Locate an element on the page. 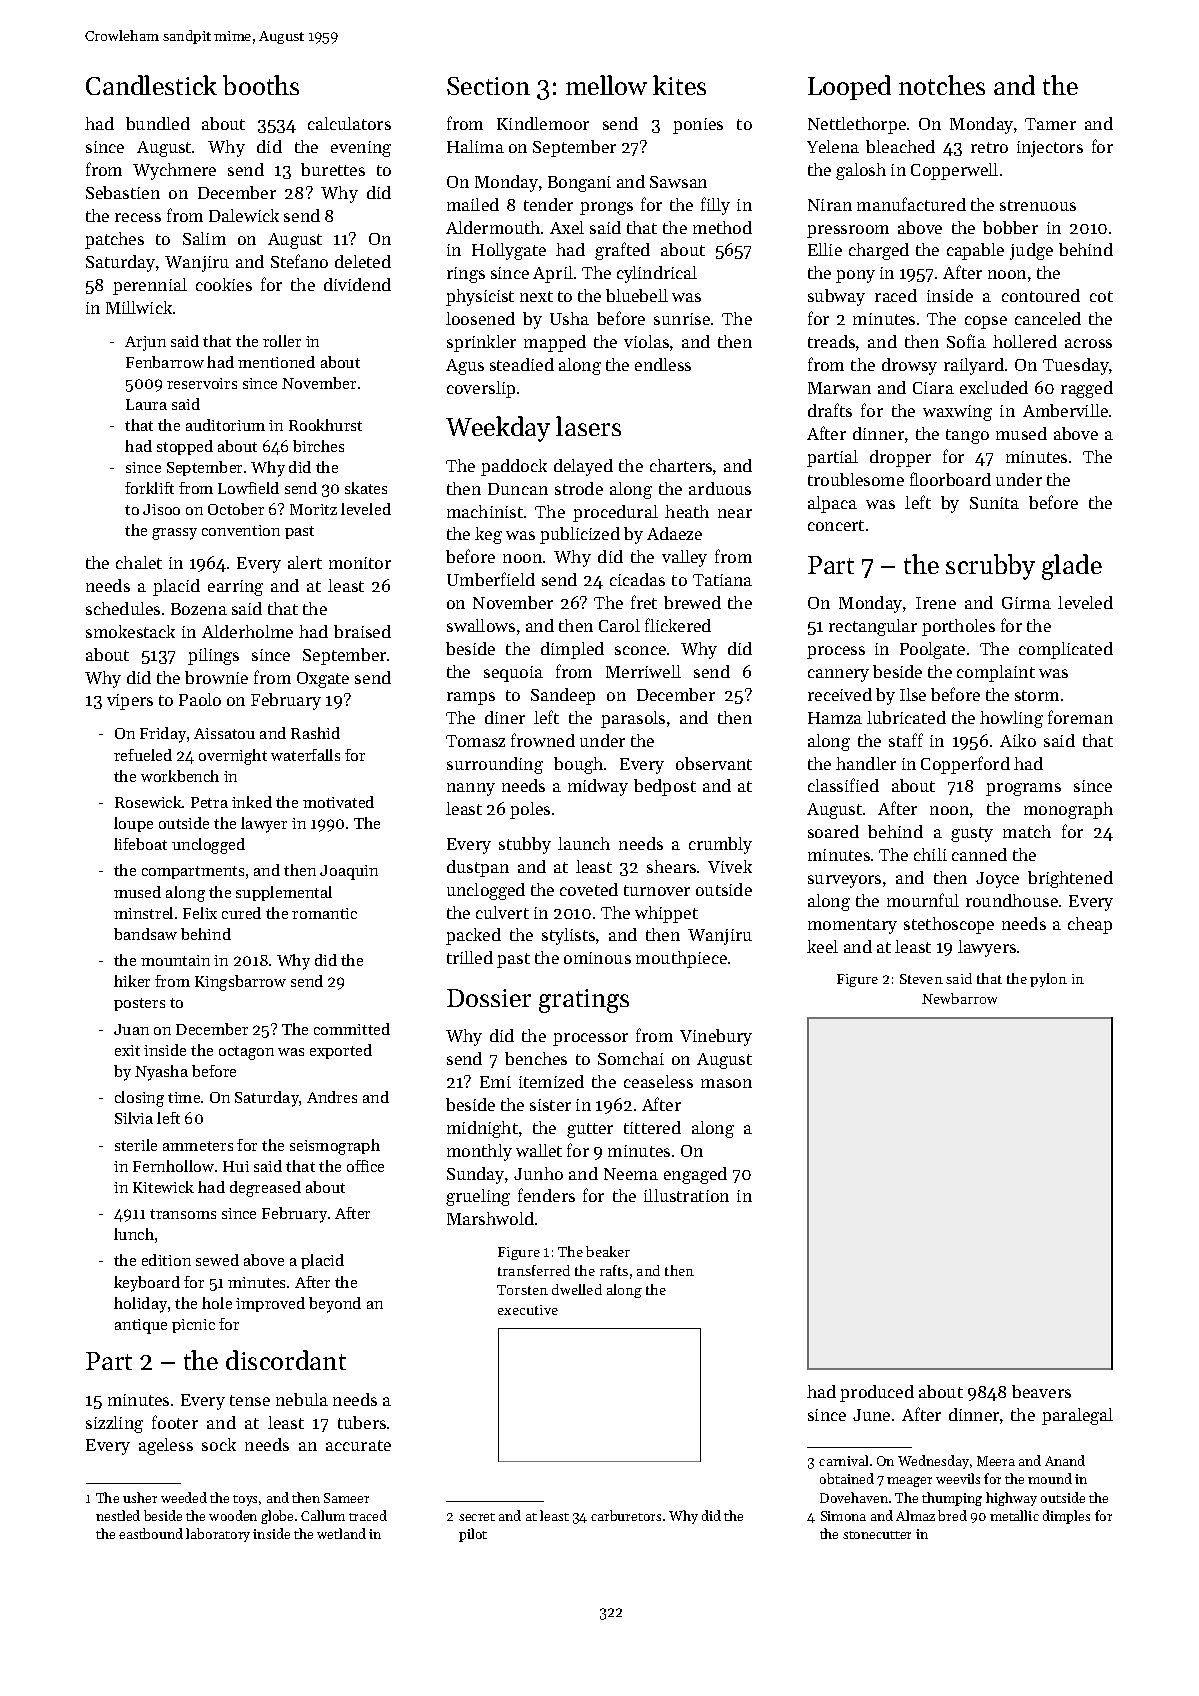 The height and width of the document is (1696, 1199). forklift is located at coordinates (149, 488).
